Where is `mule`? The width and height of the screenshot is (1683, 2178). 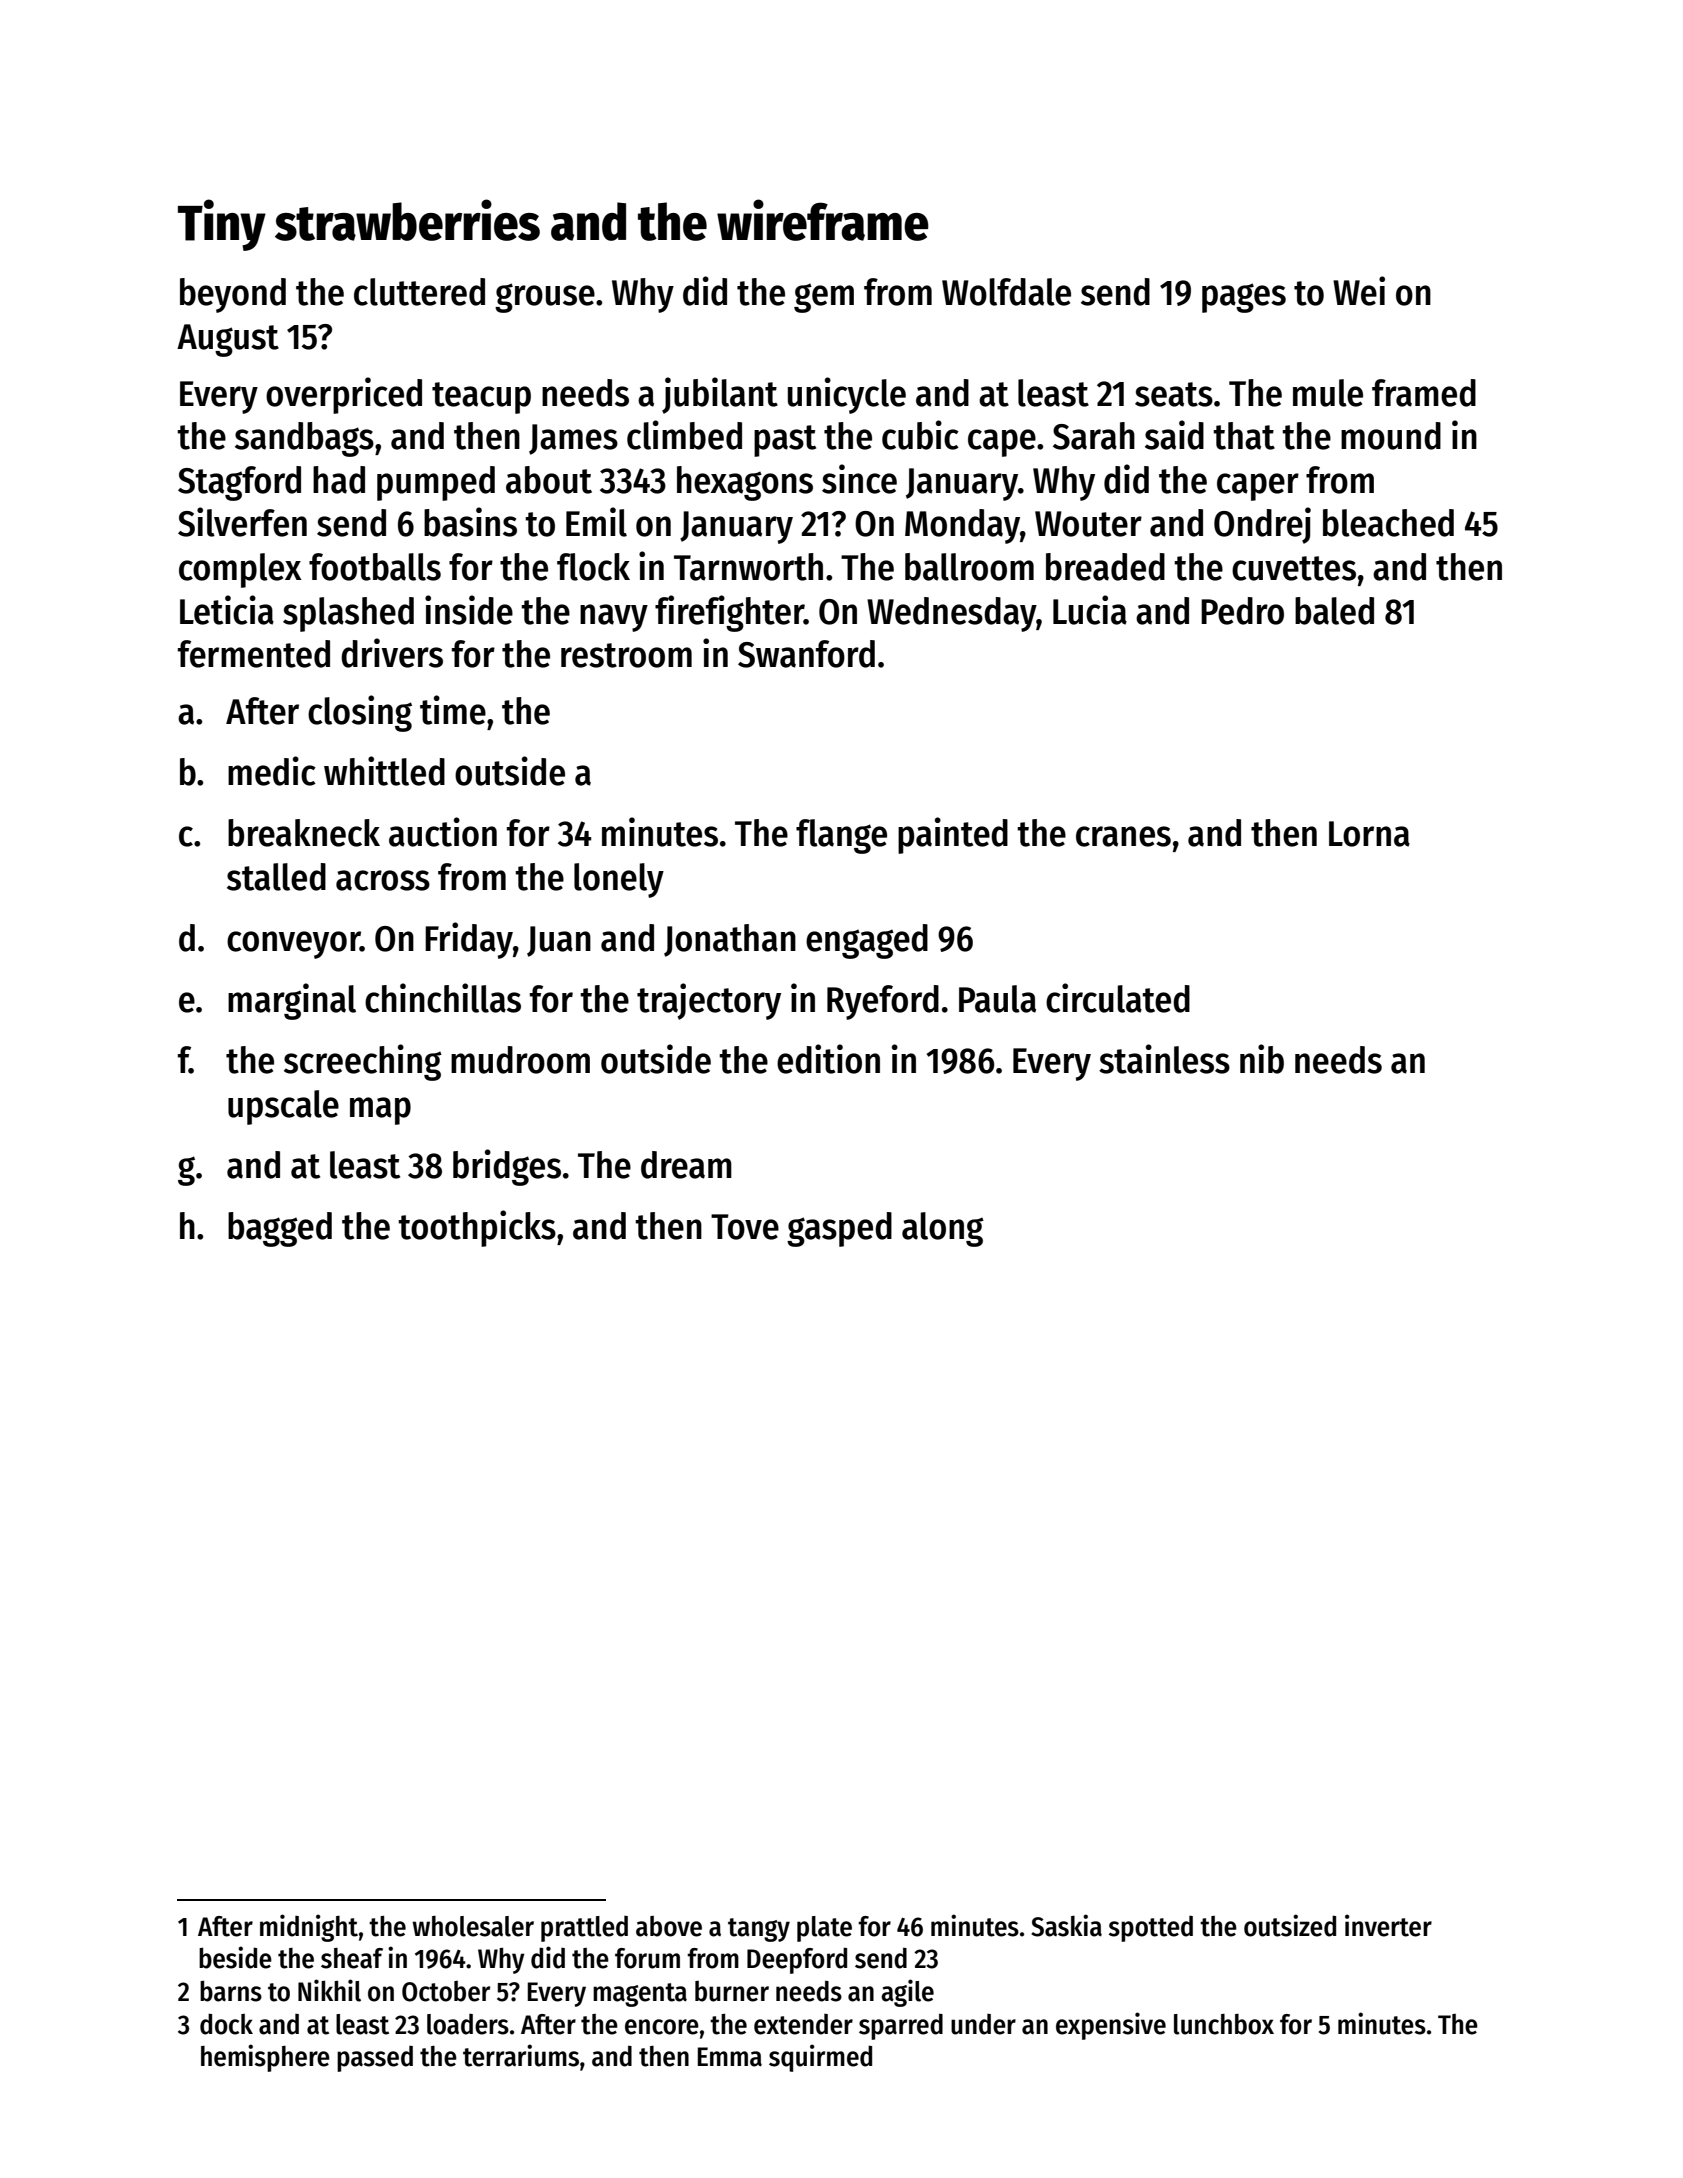
mule is located at coordinates (1328, 393).
